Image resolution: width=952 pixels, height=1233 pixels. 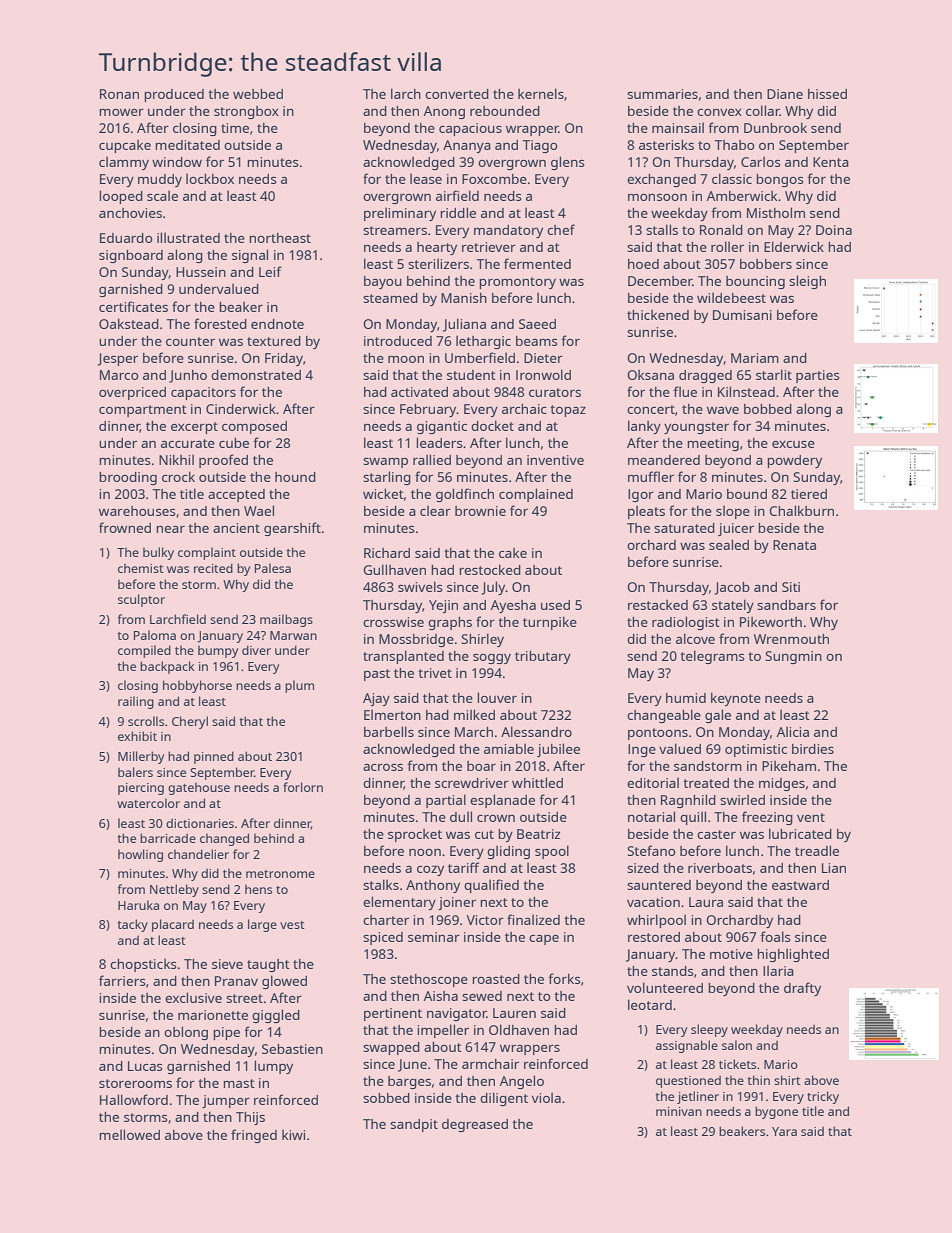 What do you see at coordinates (258, 94) in the page?
I see `webbed` at bounding box center [258, 94].
